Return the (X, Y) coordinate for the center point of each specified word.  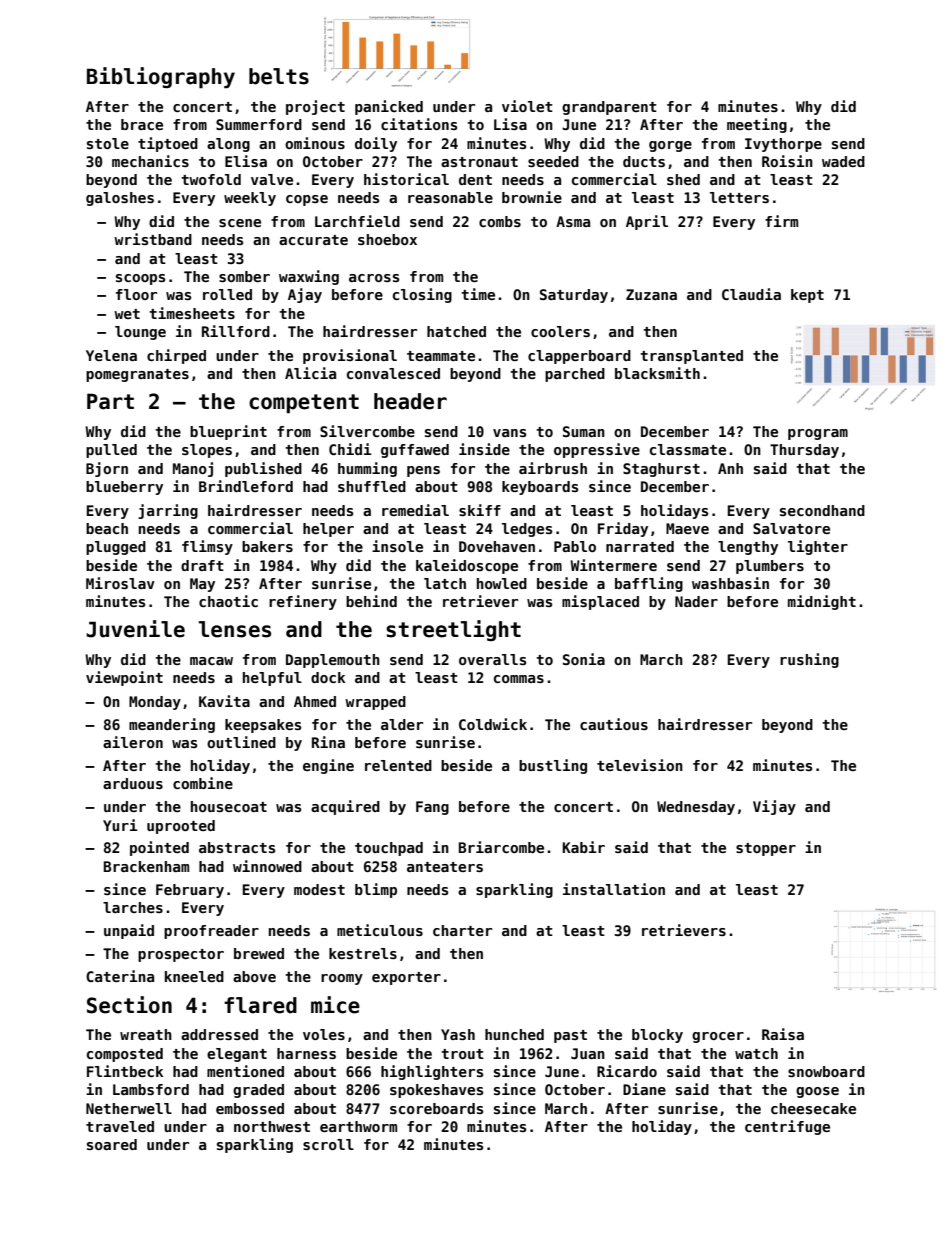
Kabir (583, 847)
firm (781, 221)
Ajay (305, 295)
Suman (584, 431)
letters (739, 197)
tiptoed (168, 144)
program (818, 434)
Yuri (120, 825)
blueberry (124, 488)
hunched (514, 1034)
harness (306, 1053)
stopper (766, 849)
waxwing (309, 277)
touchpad (389, 849)
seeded (553, 161)
